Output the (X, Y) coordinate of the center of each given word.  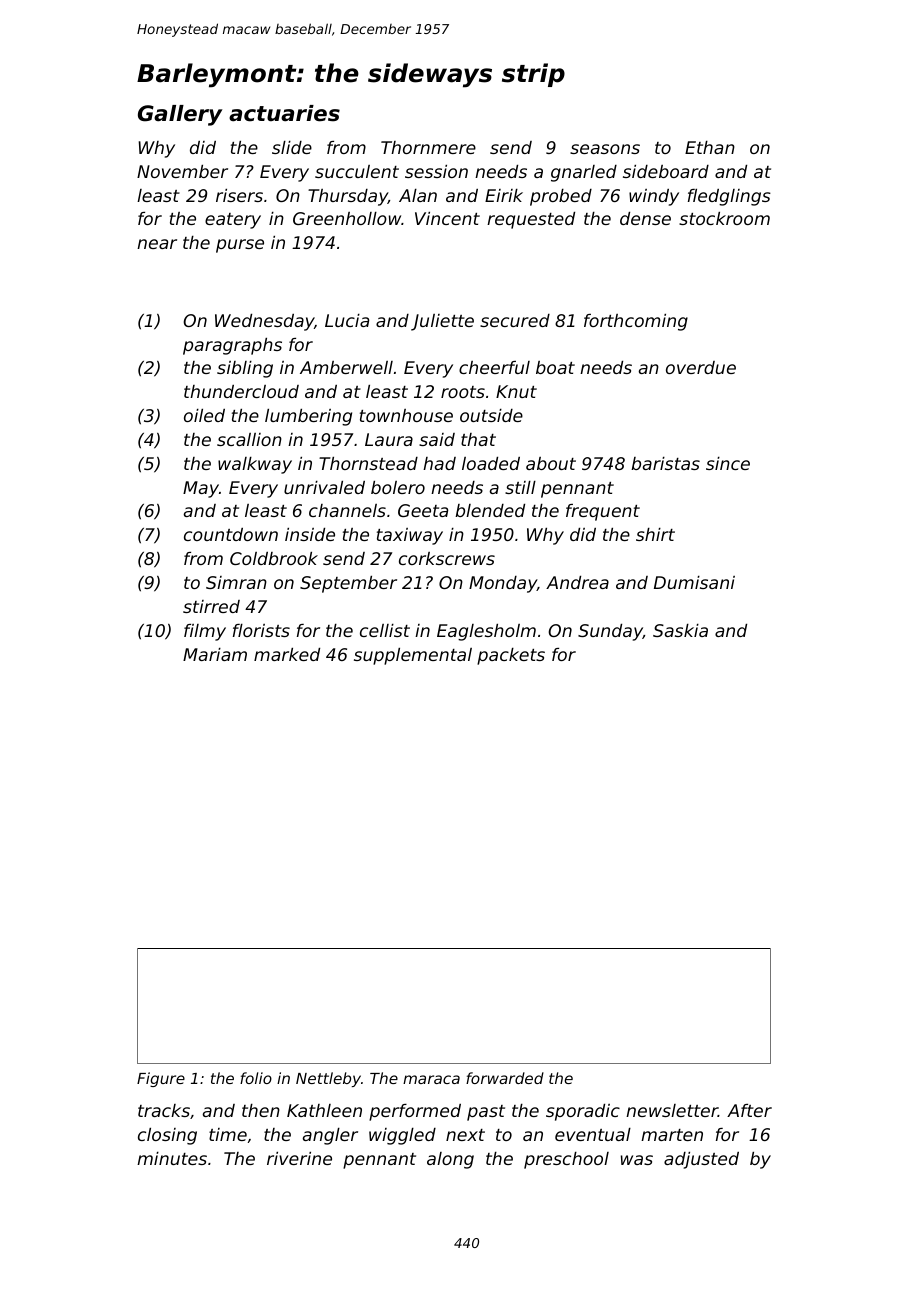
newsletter (672, 1110)
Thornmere (428, 147)
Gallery (180, 115)
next (465, 1135)
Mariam (215, 654)
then (261, 1110)
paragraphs (232, 346)
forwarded (505, 1078)
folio (256, 1078)
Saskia (680, 630)
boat (555, 367)
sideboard (666, 171)
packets (511, 656)
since (728, 463)
